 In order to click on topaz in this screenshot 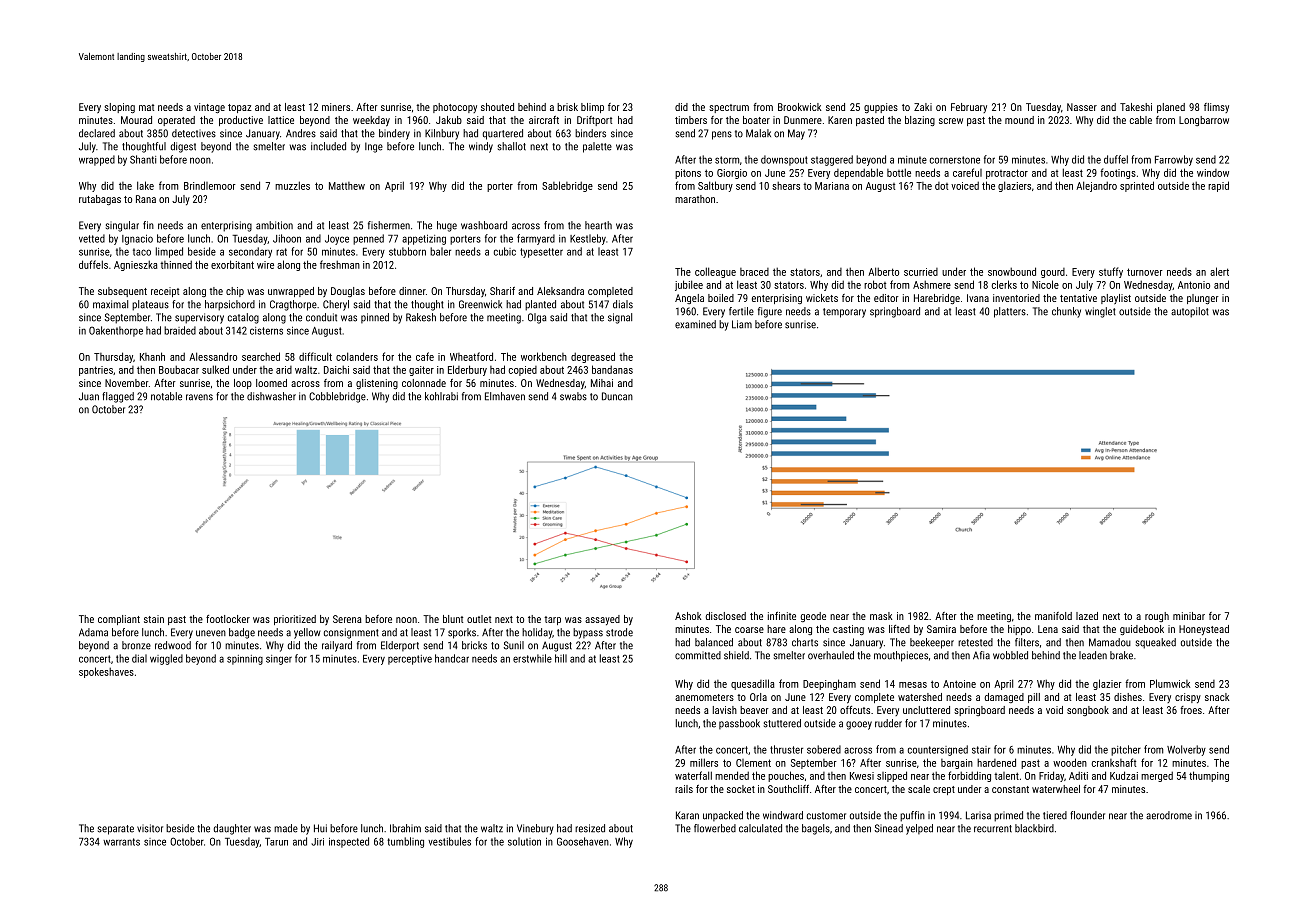, I will do `click(240, 108)`.
